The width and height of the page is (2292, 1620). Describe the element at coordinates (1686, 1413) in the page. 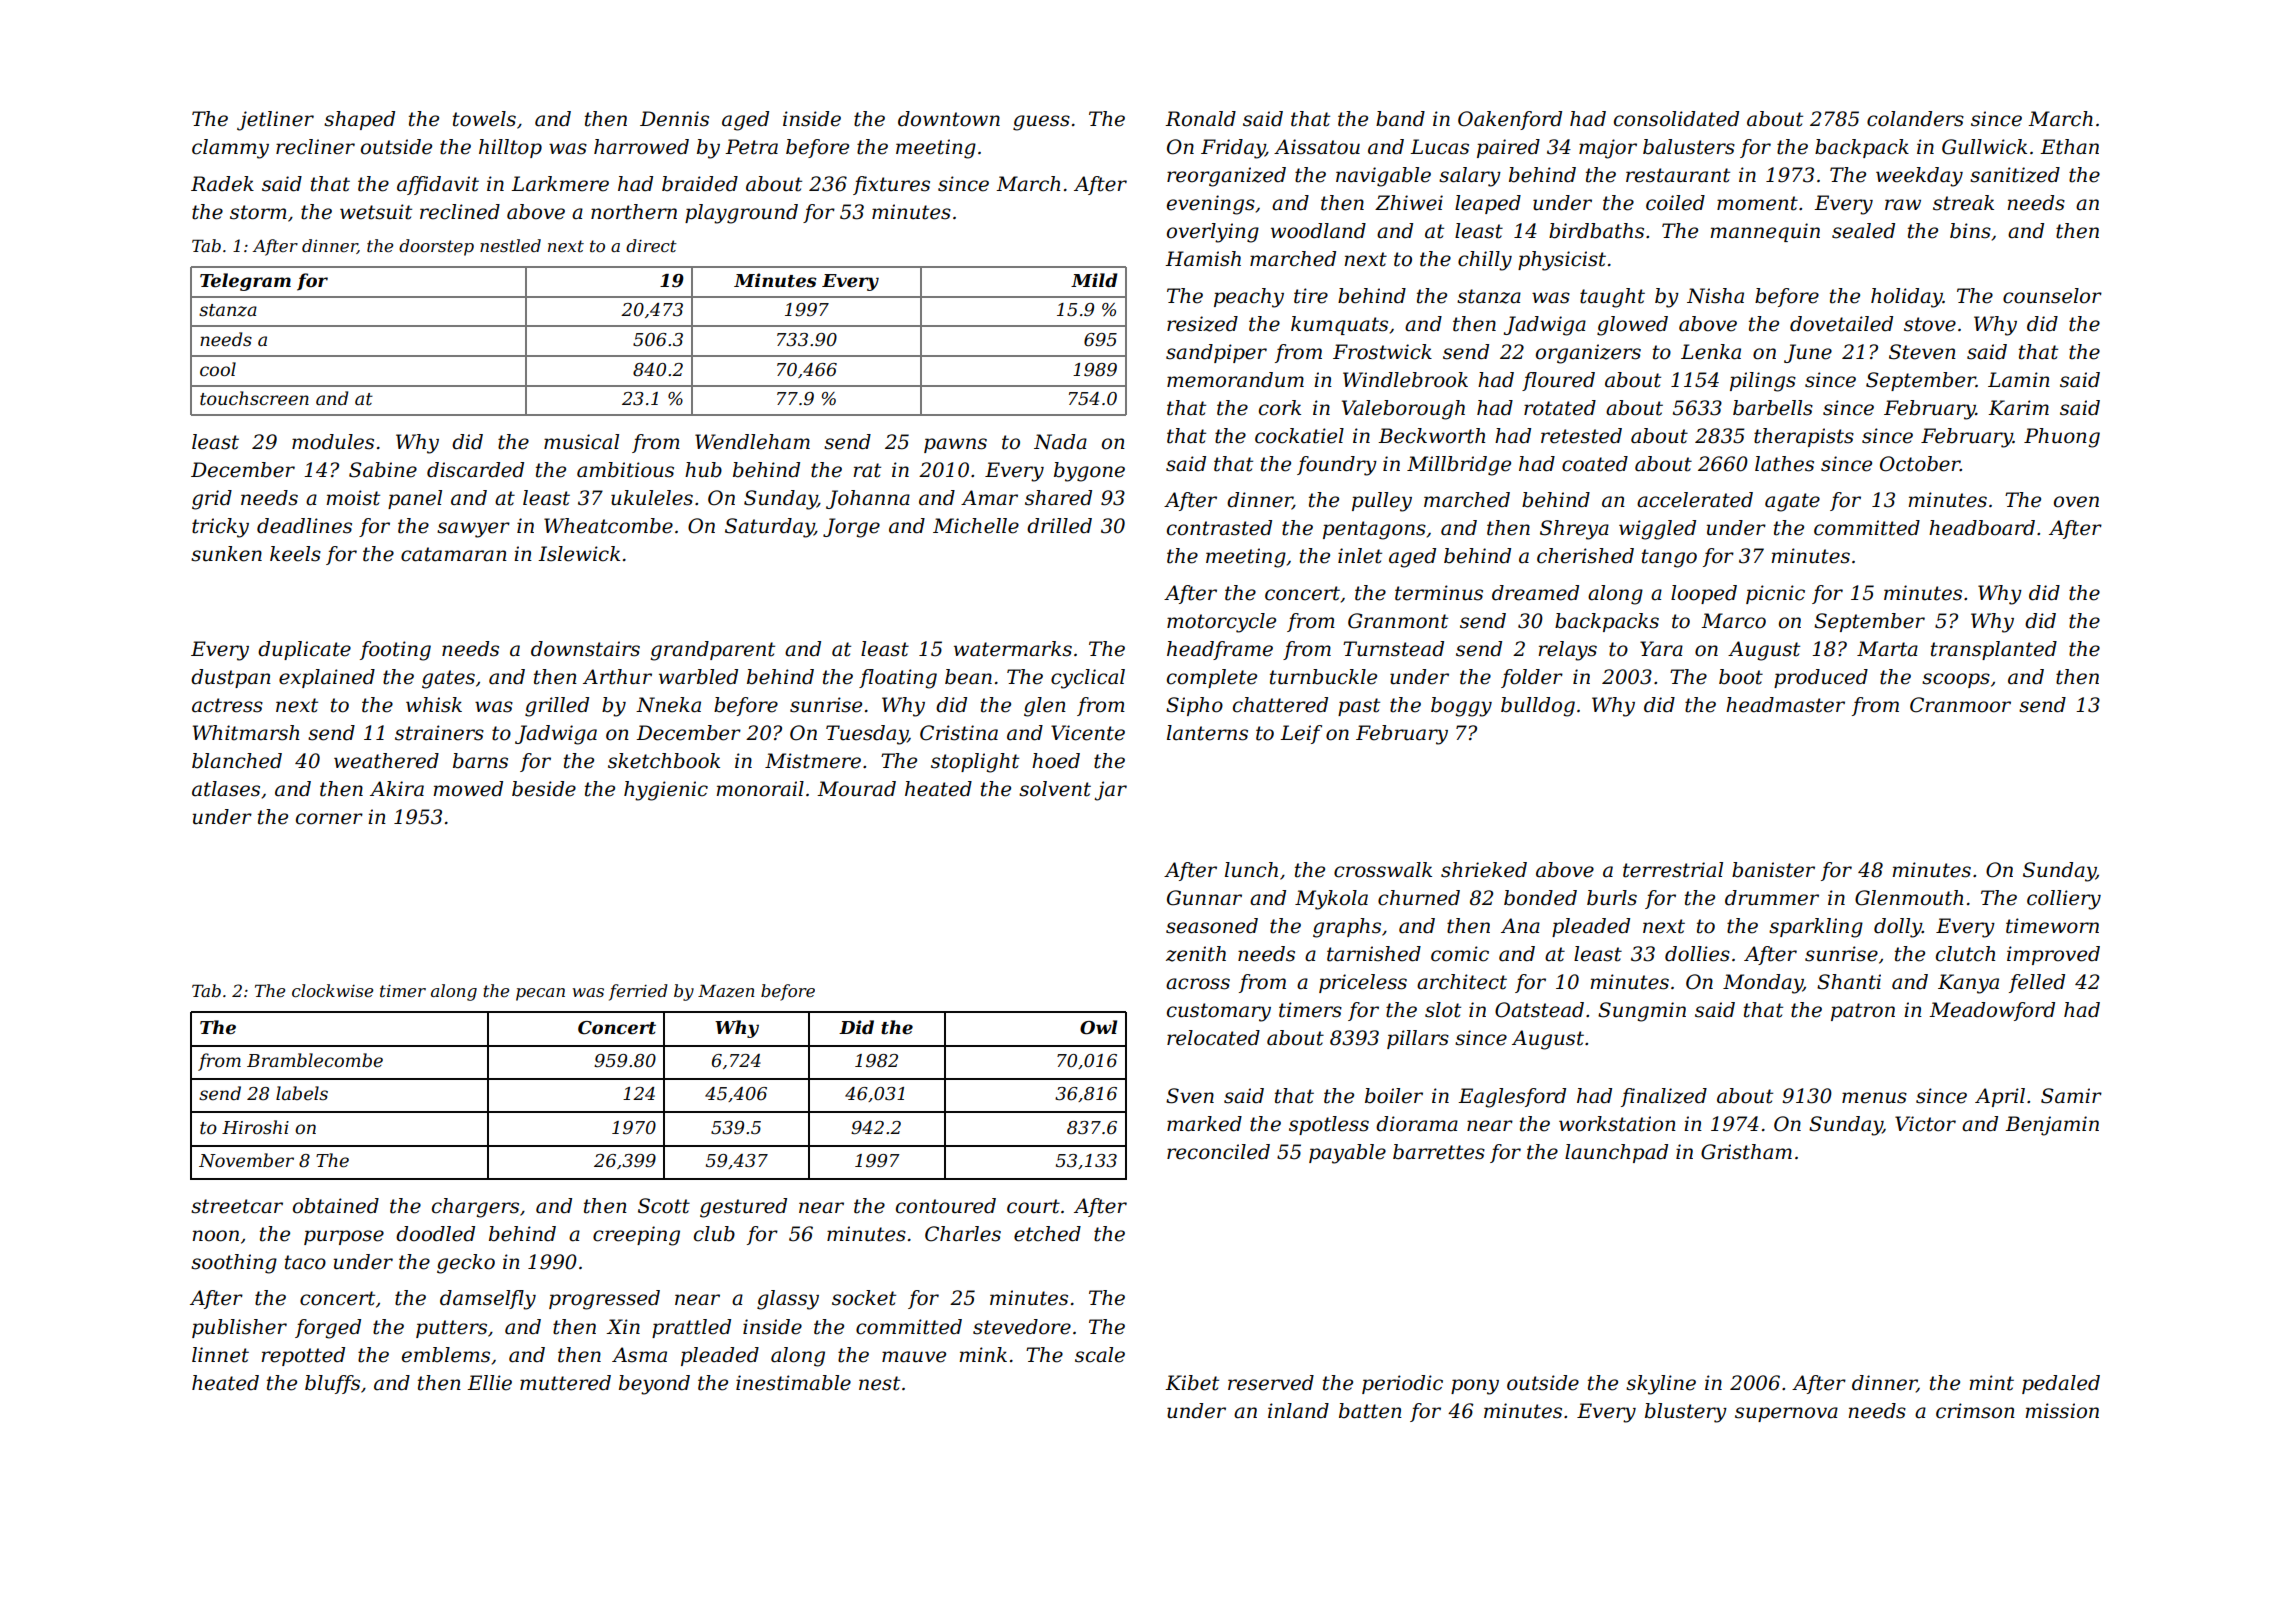

I see `blustery` at that location.
